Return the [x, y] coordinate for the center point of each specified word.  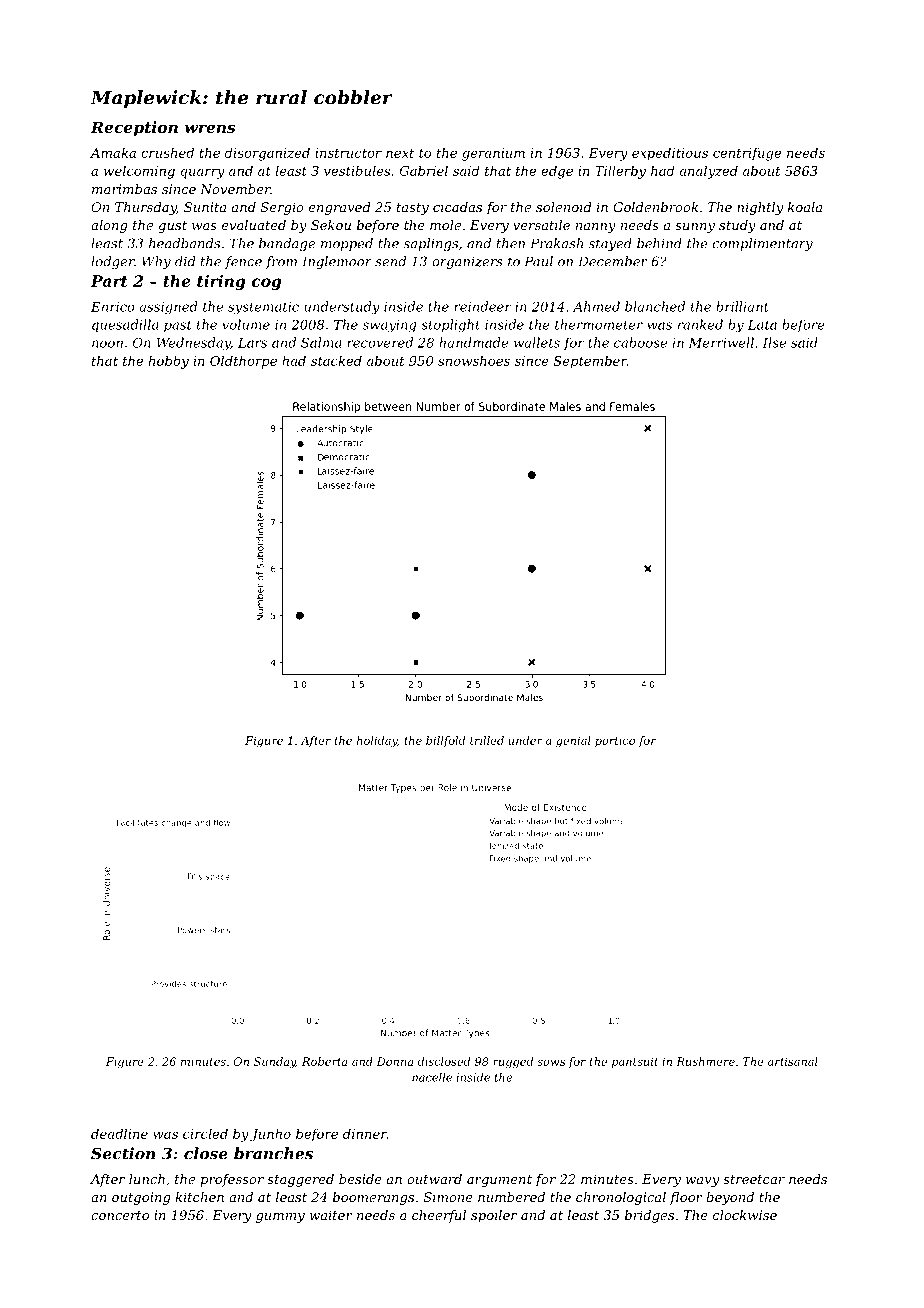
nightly [760, 208]
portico [615, 741]
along [109, 226]
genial [573, 741]
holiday [377, 742]
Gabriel [424, 170]
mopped [347, 244]
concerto [120, 1215]
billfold [445, 741]
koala [805, 207]
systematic [263, 308]
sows [551, 1062]
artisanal [793, 1061]
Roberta [324, 1061]
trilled [487, 740]
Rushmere [705, 1061]
